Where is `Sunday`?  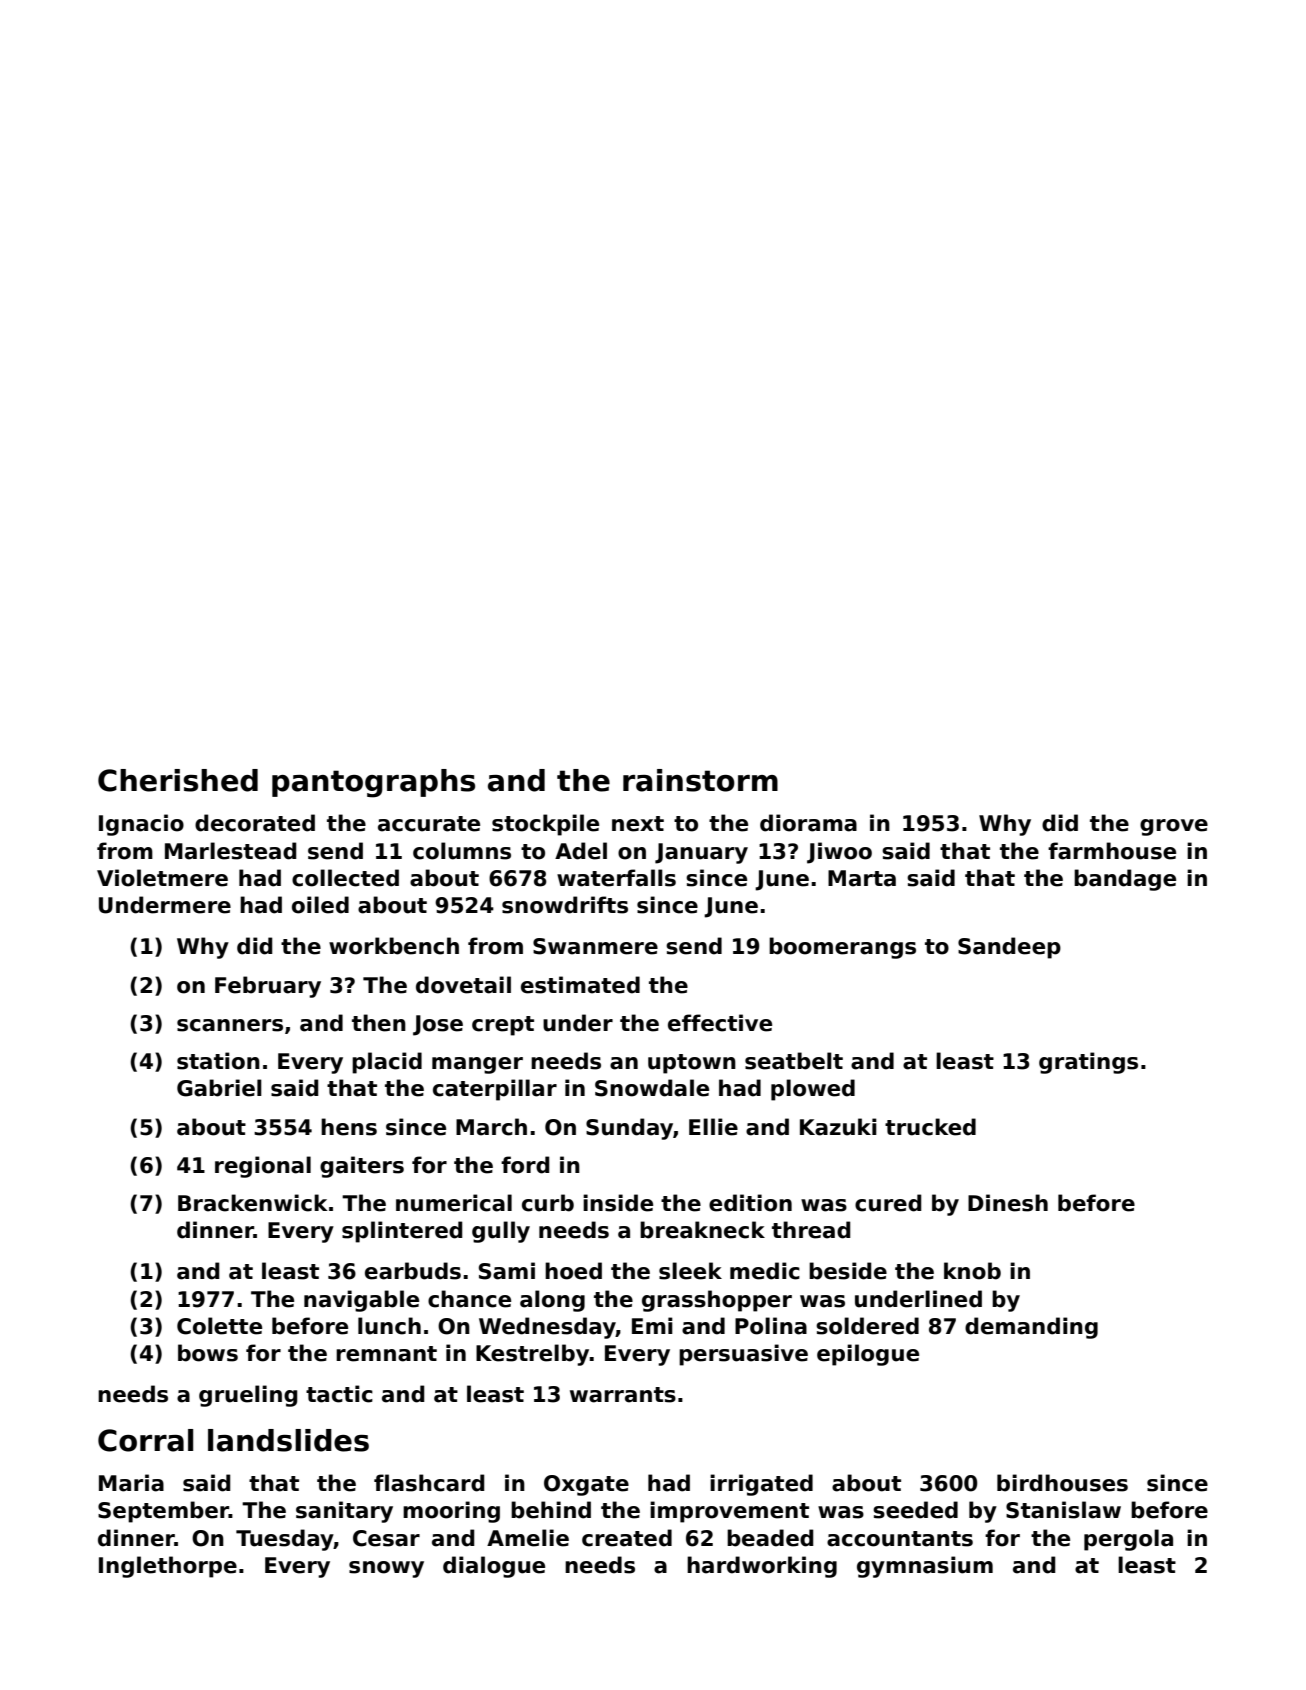
Sunday is located at coordinates (629, 1129).
